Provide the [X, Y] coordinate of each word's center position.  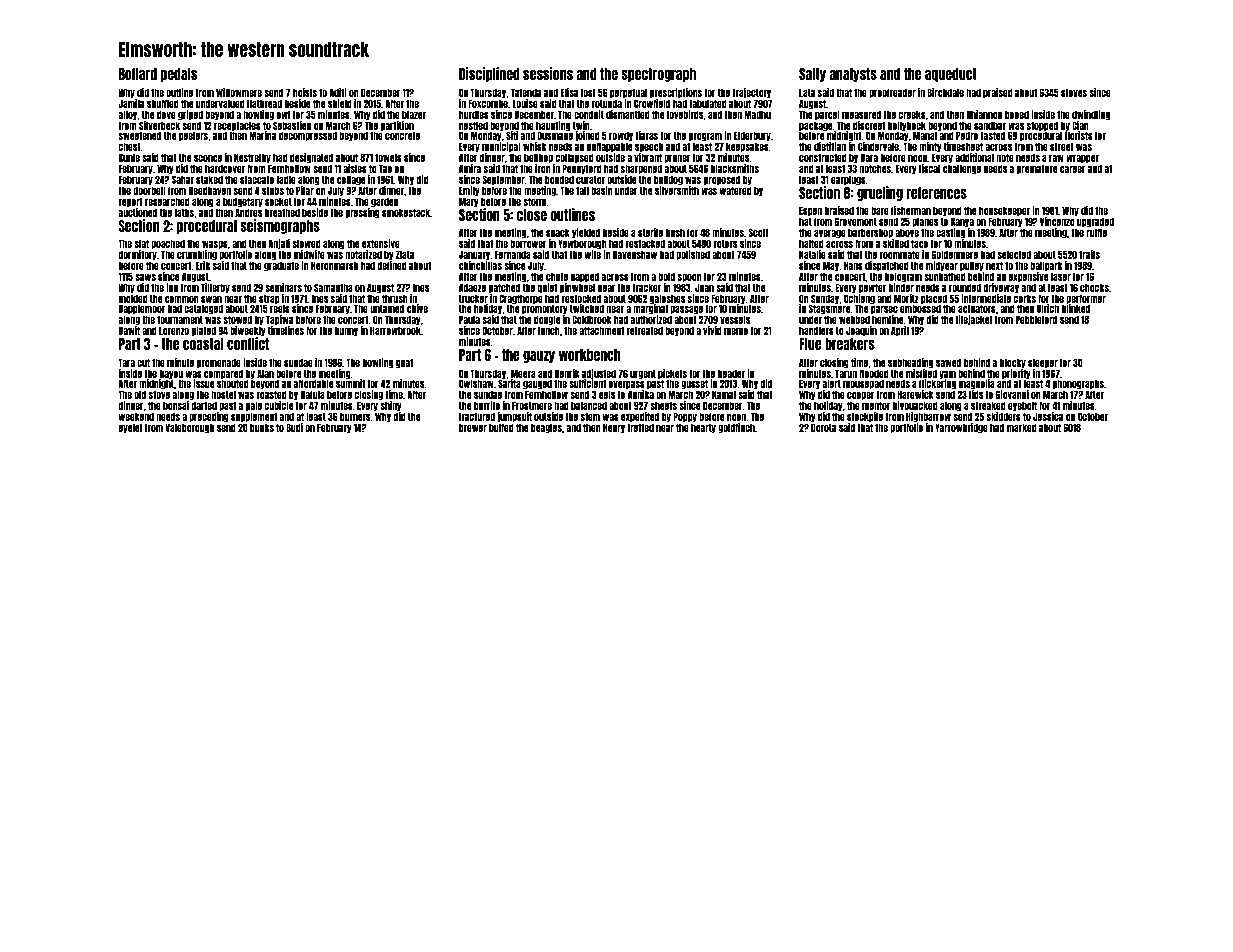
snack [558, 232]
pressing [363, 213]
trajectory [751, 93]
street [1062, 146]
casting [950, 233]
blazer [414, 114]
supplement [254, 417]
